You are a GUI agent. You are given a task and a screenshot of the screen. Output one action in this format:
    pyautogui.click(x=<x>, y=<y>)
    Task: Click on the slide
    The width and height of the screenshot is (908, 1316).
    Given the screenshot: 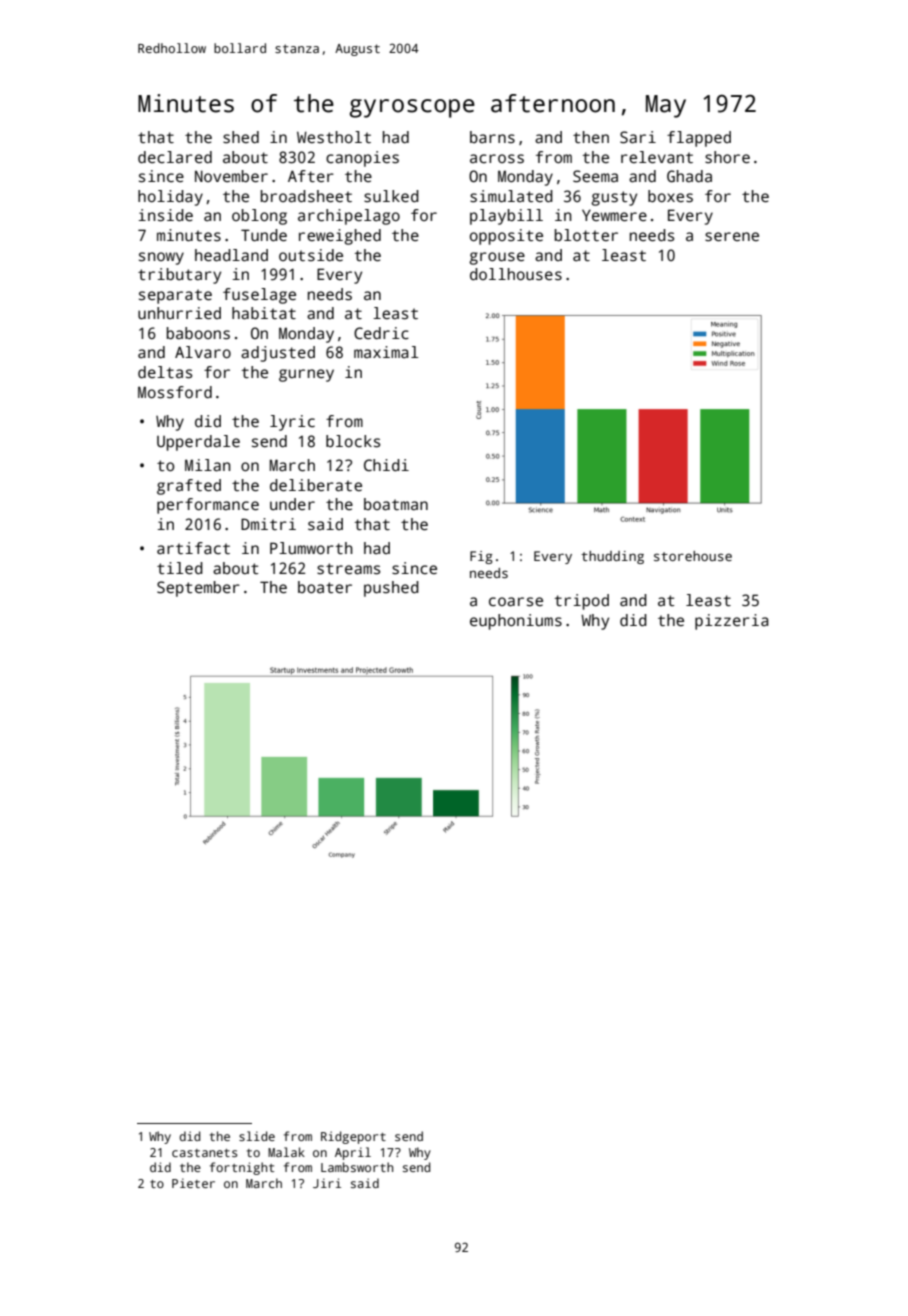 What is the action you would take?
    pyautogui.click(x=257, y=1136)
